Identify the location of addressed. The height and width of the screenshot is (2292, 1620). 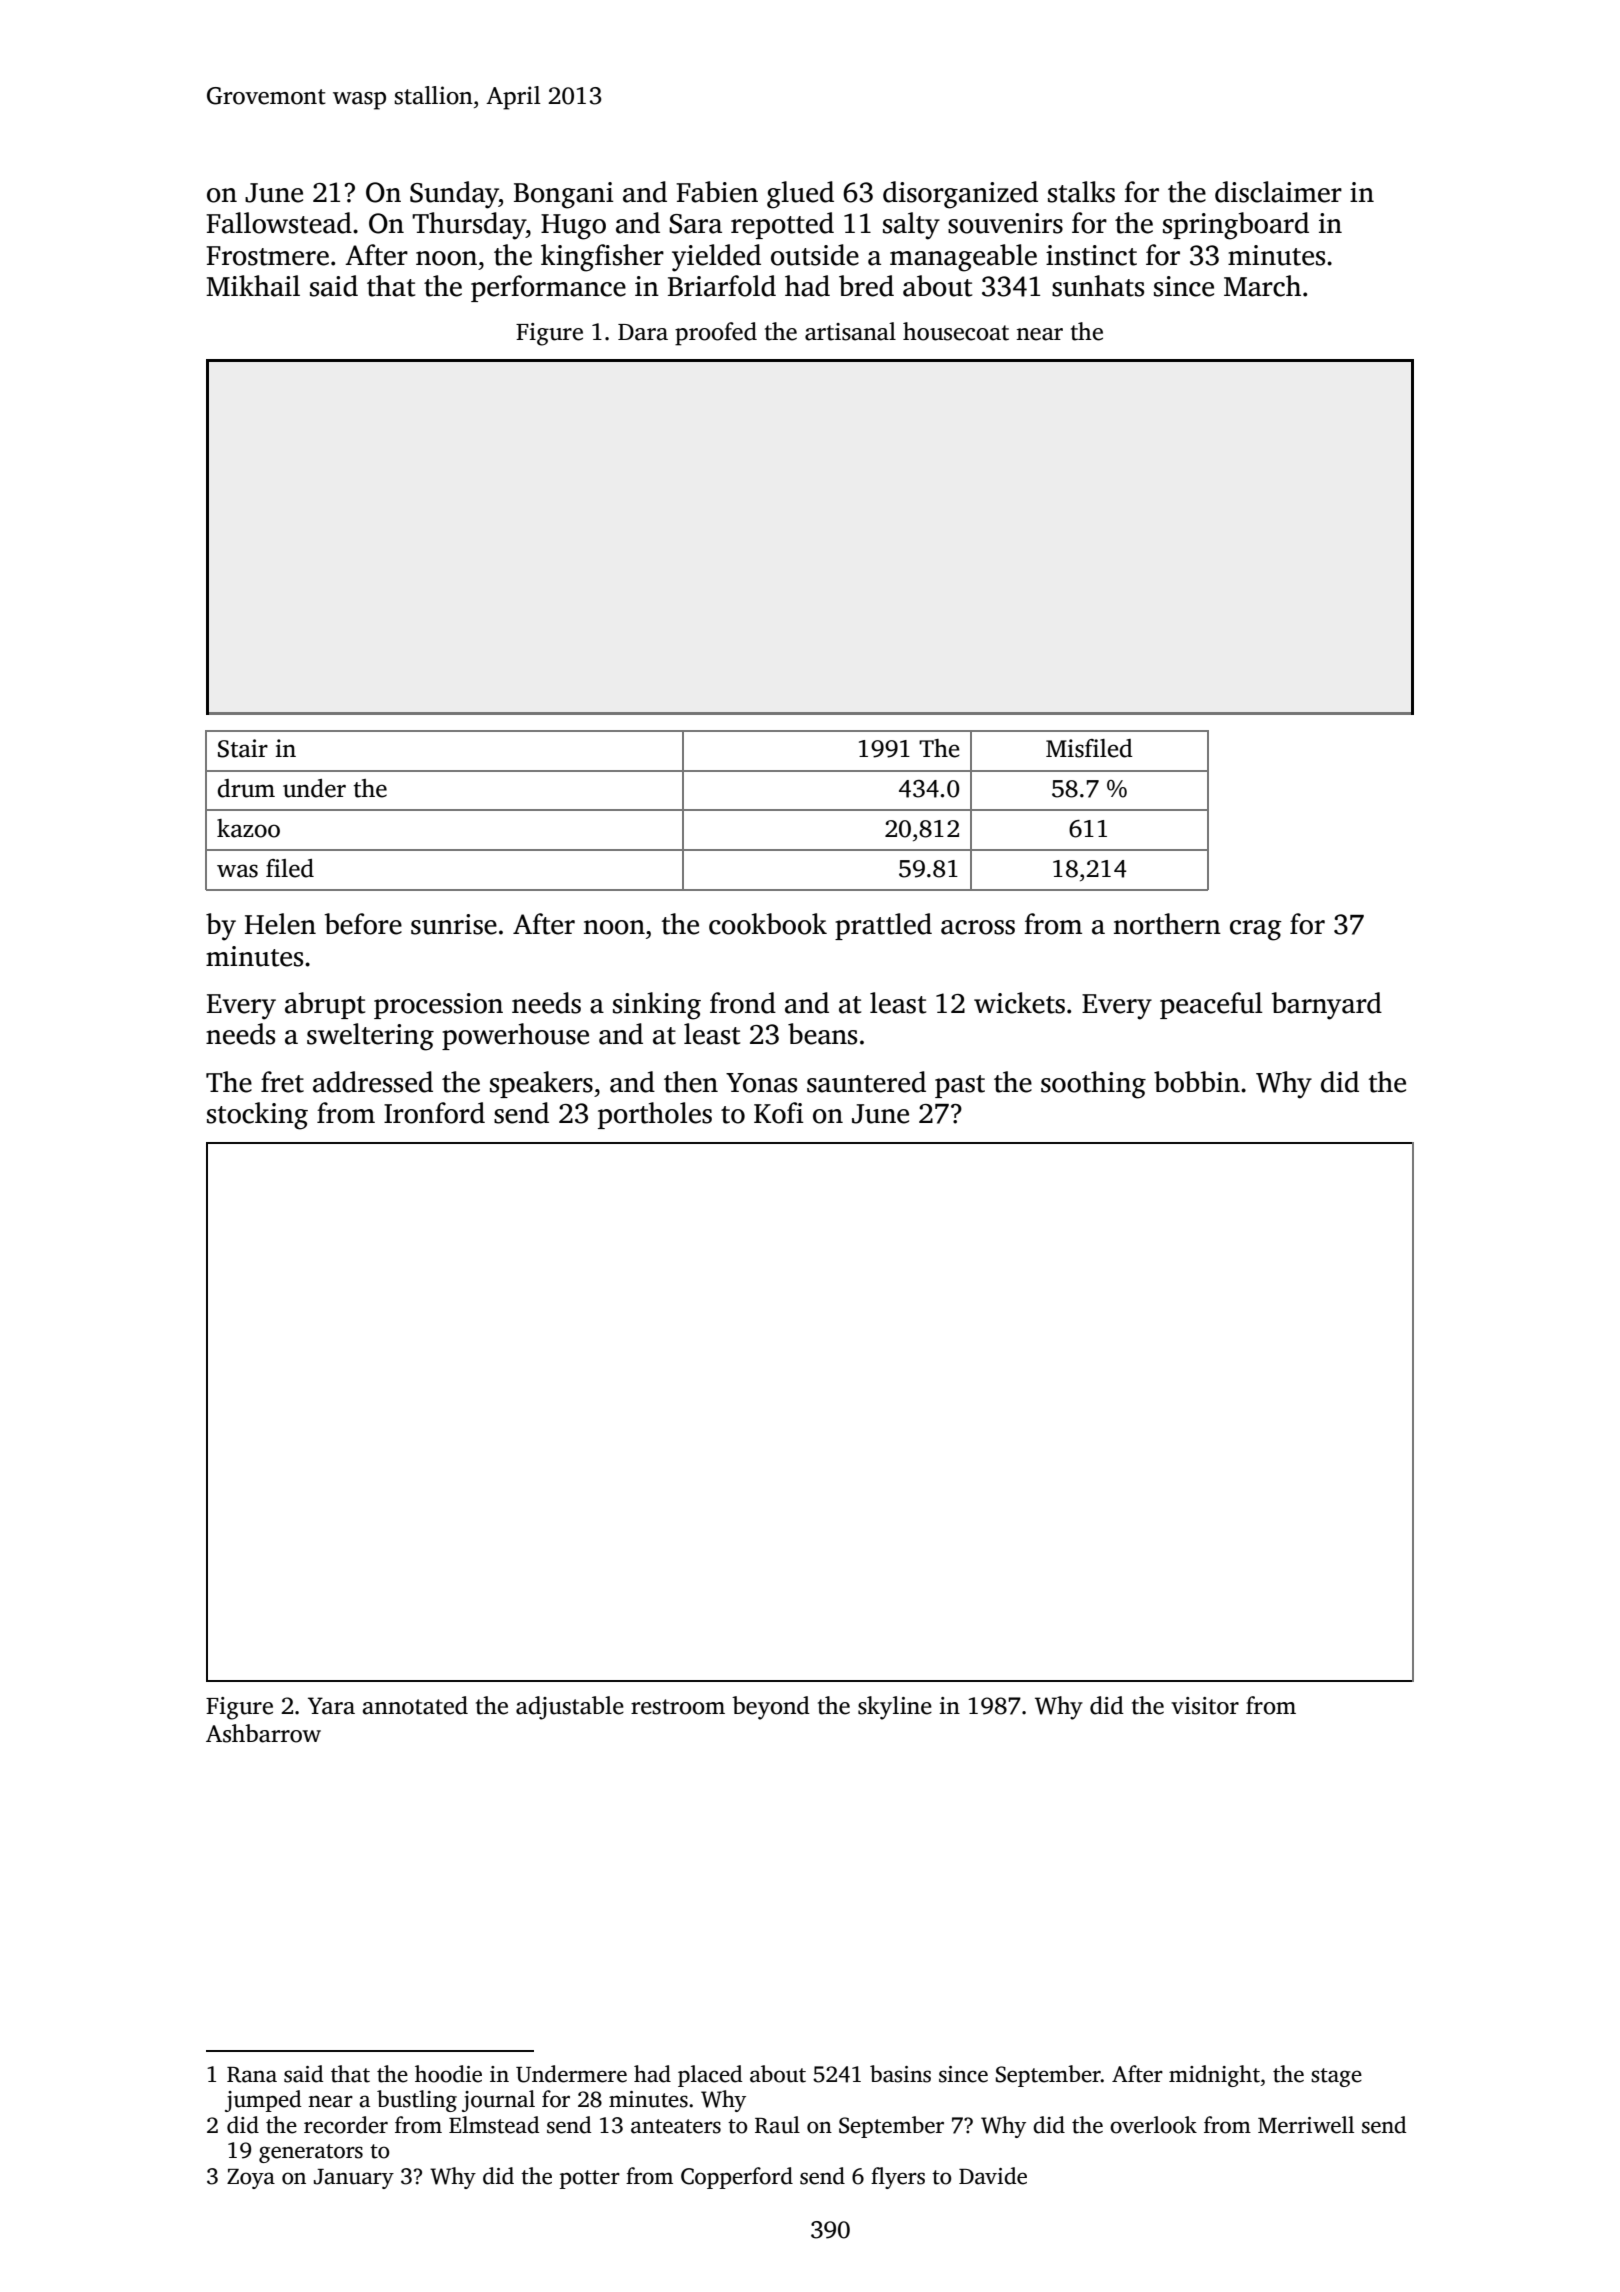
(373, 1082).
